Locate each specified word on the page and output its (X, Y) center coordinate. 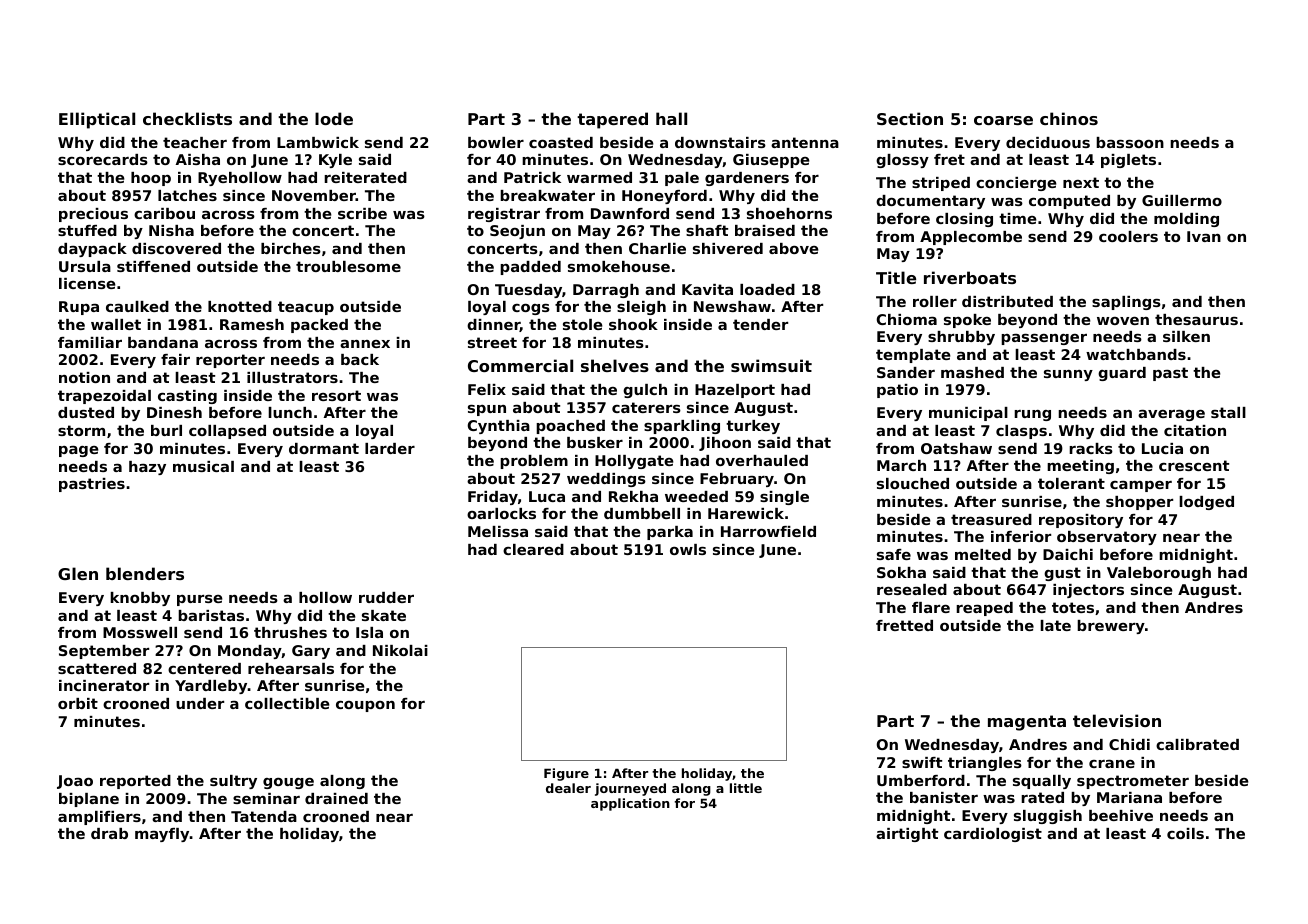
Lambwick (318, 142)
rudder (386, 597)
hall (671, 118)
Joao (75, 782)
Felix (487, 389)
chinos (1069, 118)
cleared (533, 549)
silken (1186, 336)
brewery (1111, 627)
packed (319, 326)
